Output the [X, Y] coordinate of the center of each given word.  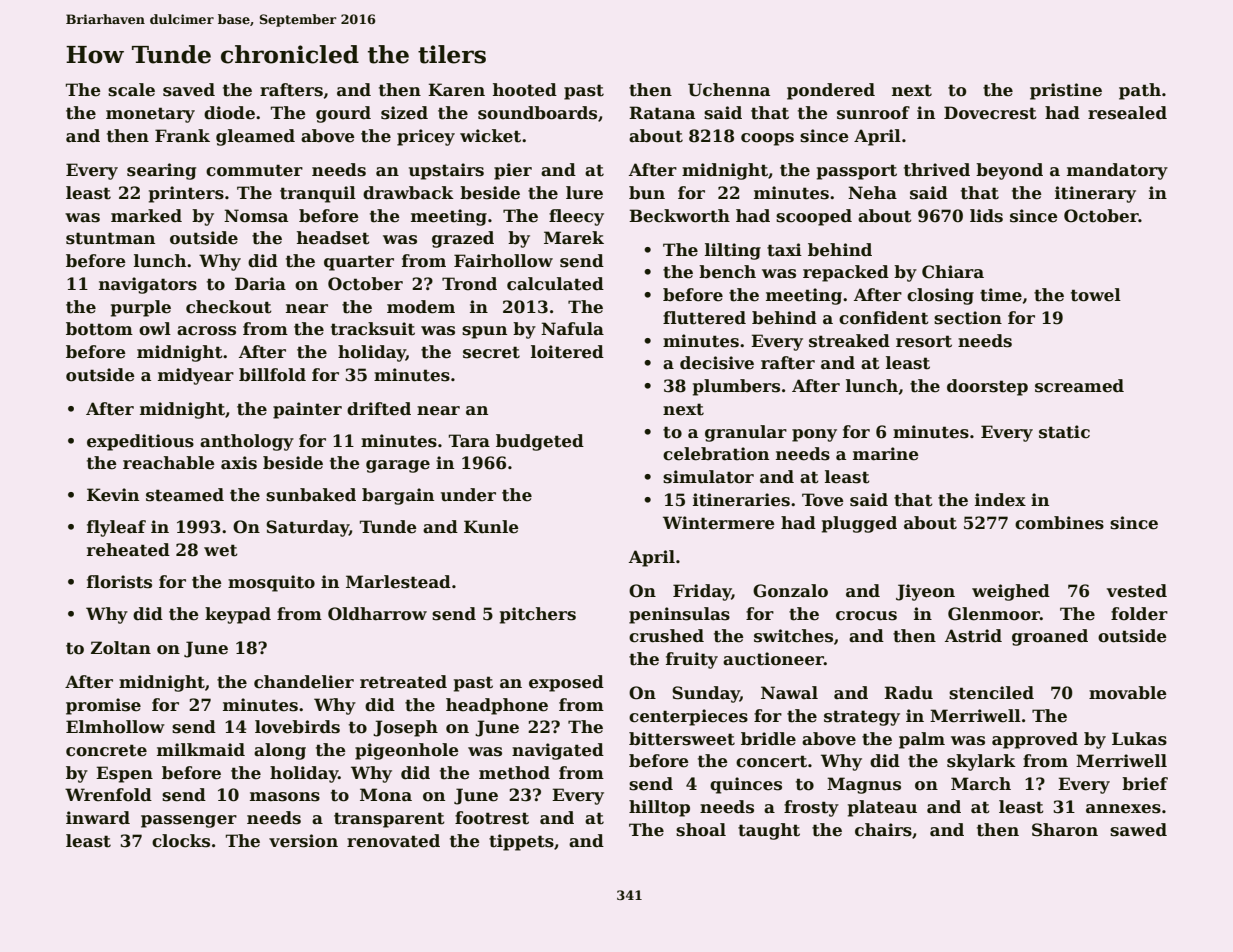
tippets [521, 842]
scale [131, 90]
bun [647, 193]
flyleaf [116, 528]
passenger [189, 821]
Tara [469, 441]
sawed [1138, 830]
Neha [872, 193]
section [968, 318]
